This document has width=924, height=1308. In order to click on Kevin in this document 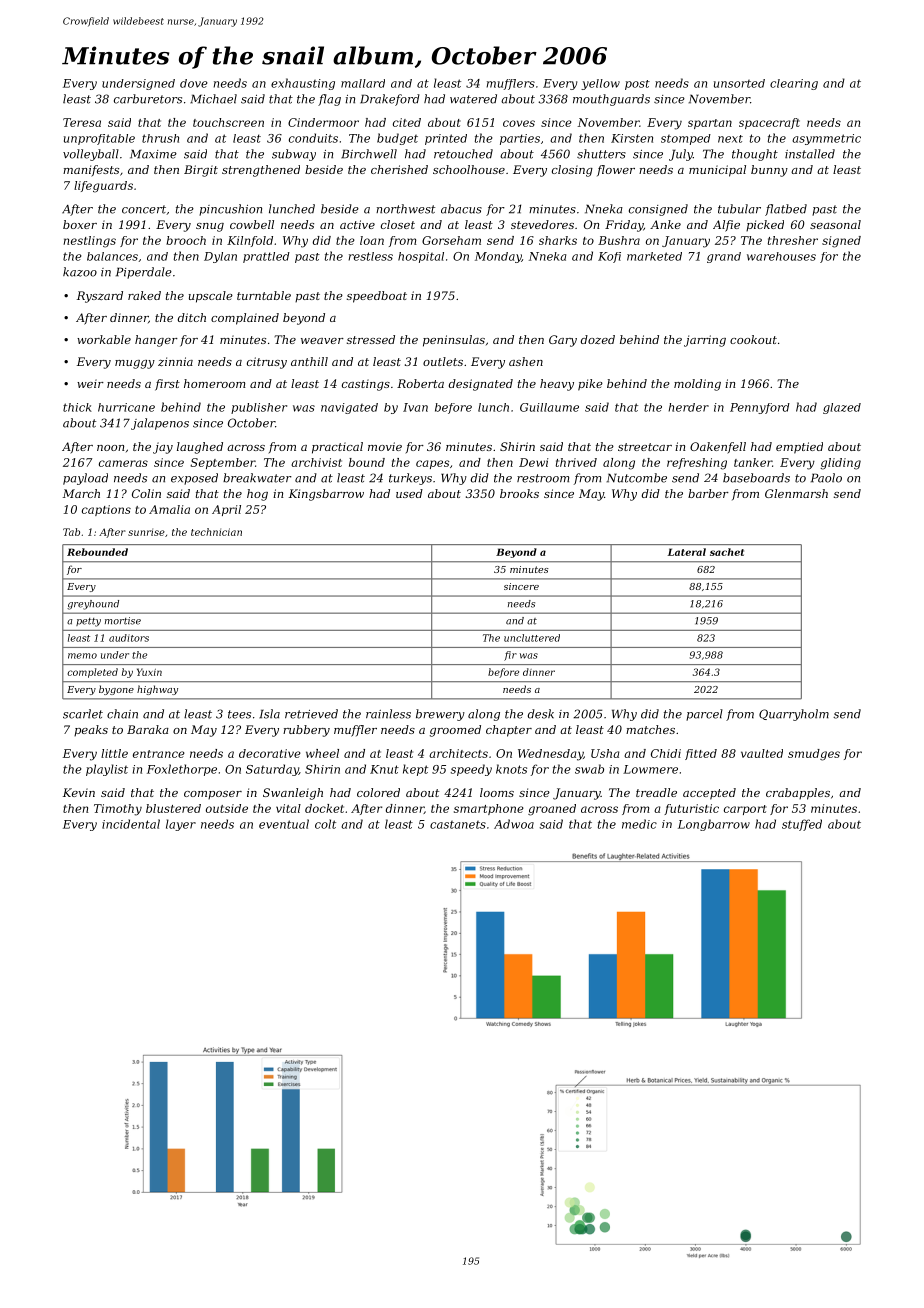, I will do `click(79, 792)`.
